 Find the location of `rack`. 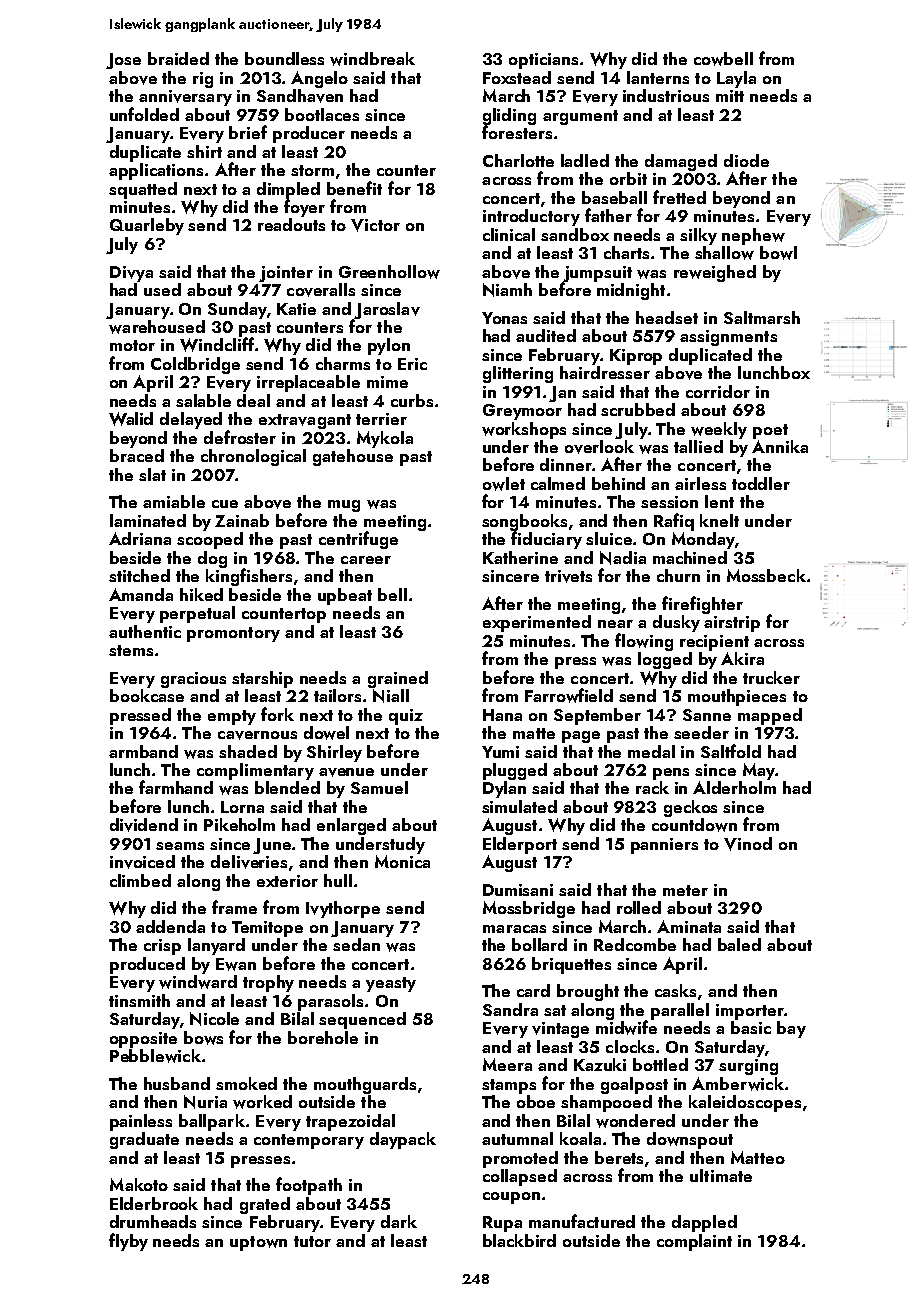

rack is located at coordinates (652, 787).
